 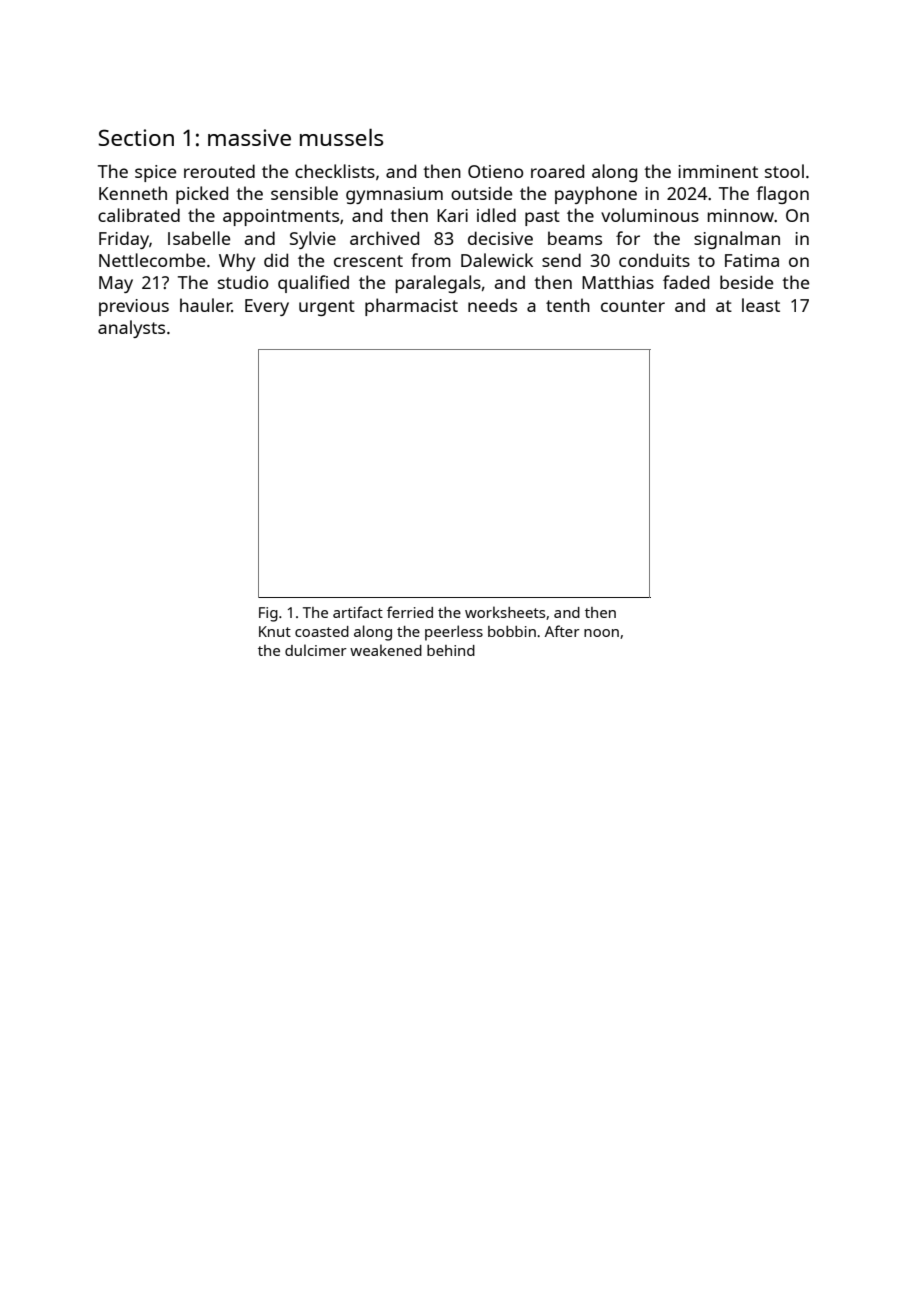 I want to click on stool, so click(x=784, y=171).
